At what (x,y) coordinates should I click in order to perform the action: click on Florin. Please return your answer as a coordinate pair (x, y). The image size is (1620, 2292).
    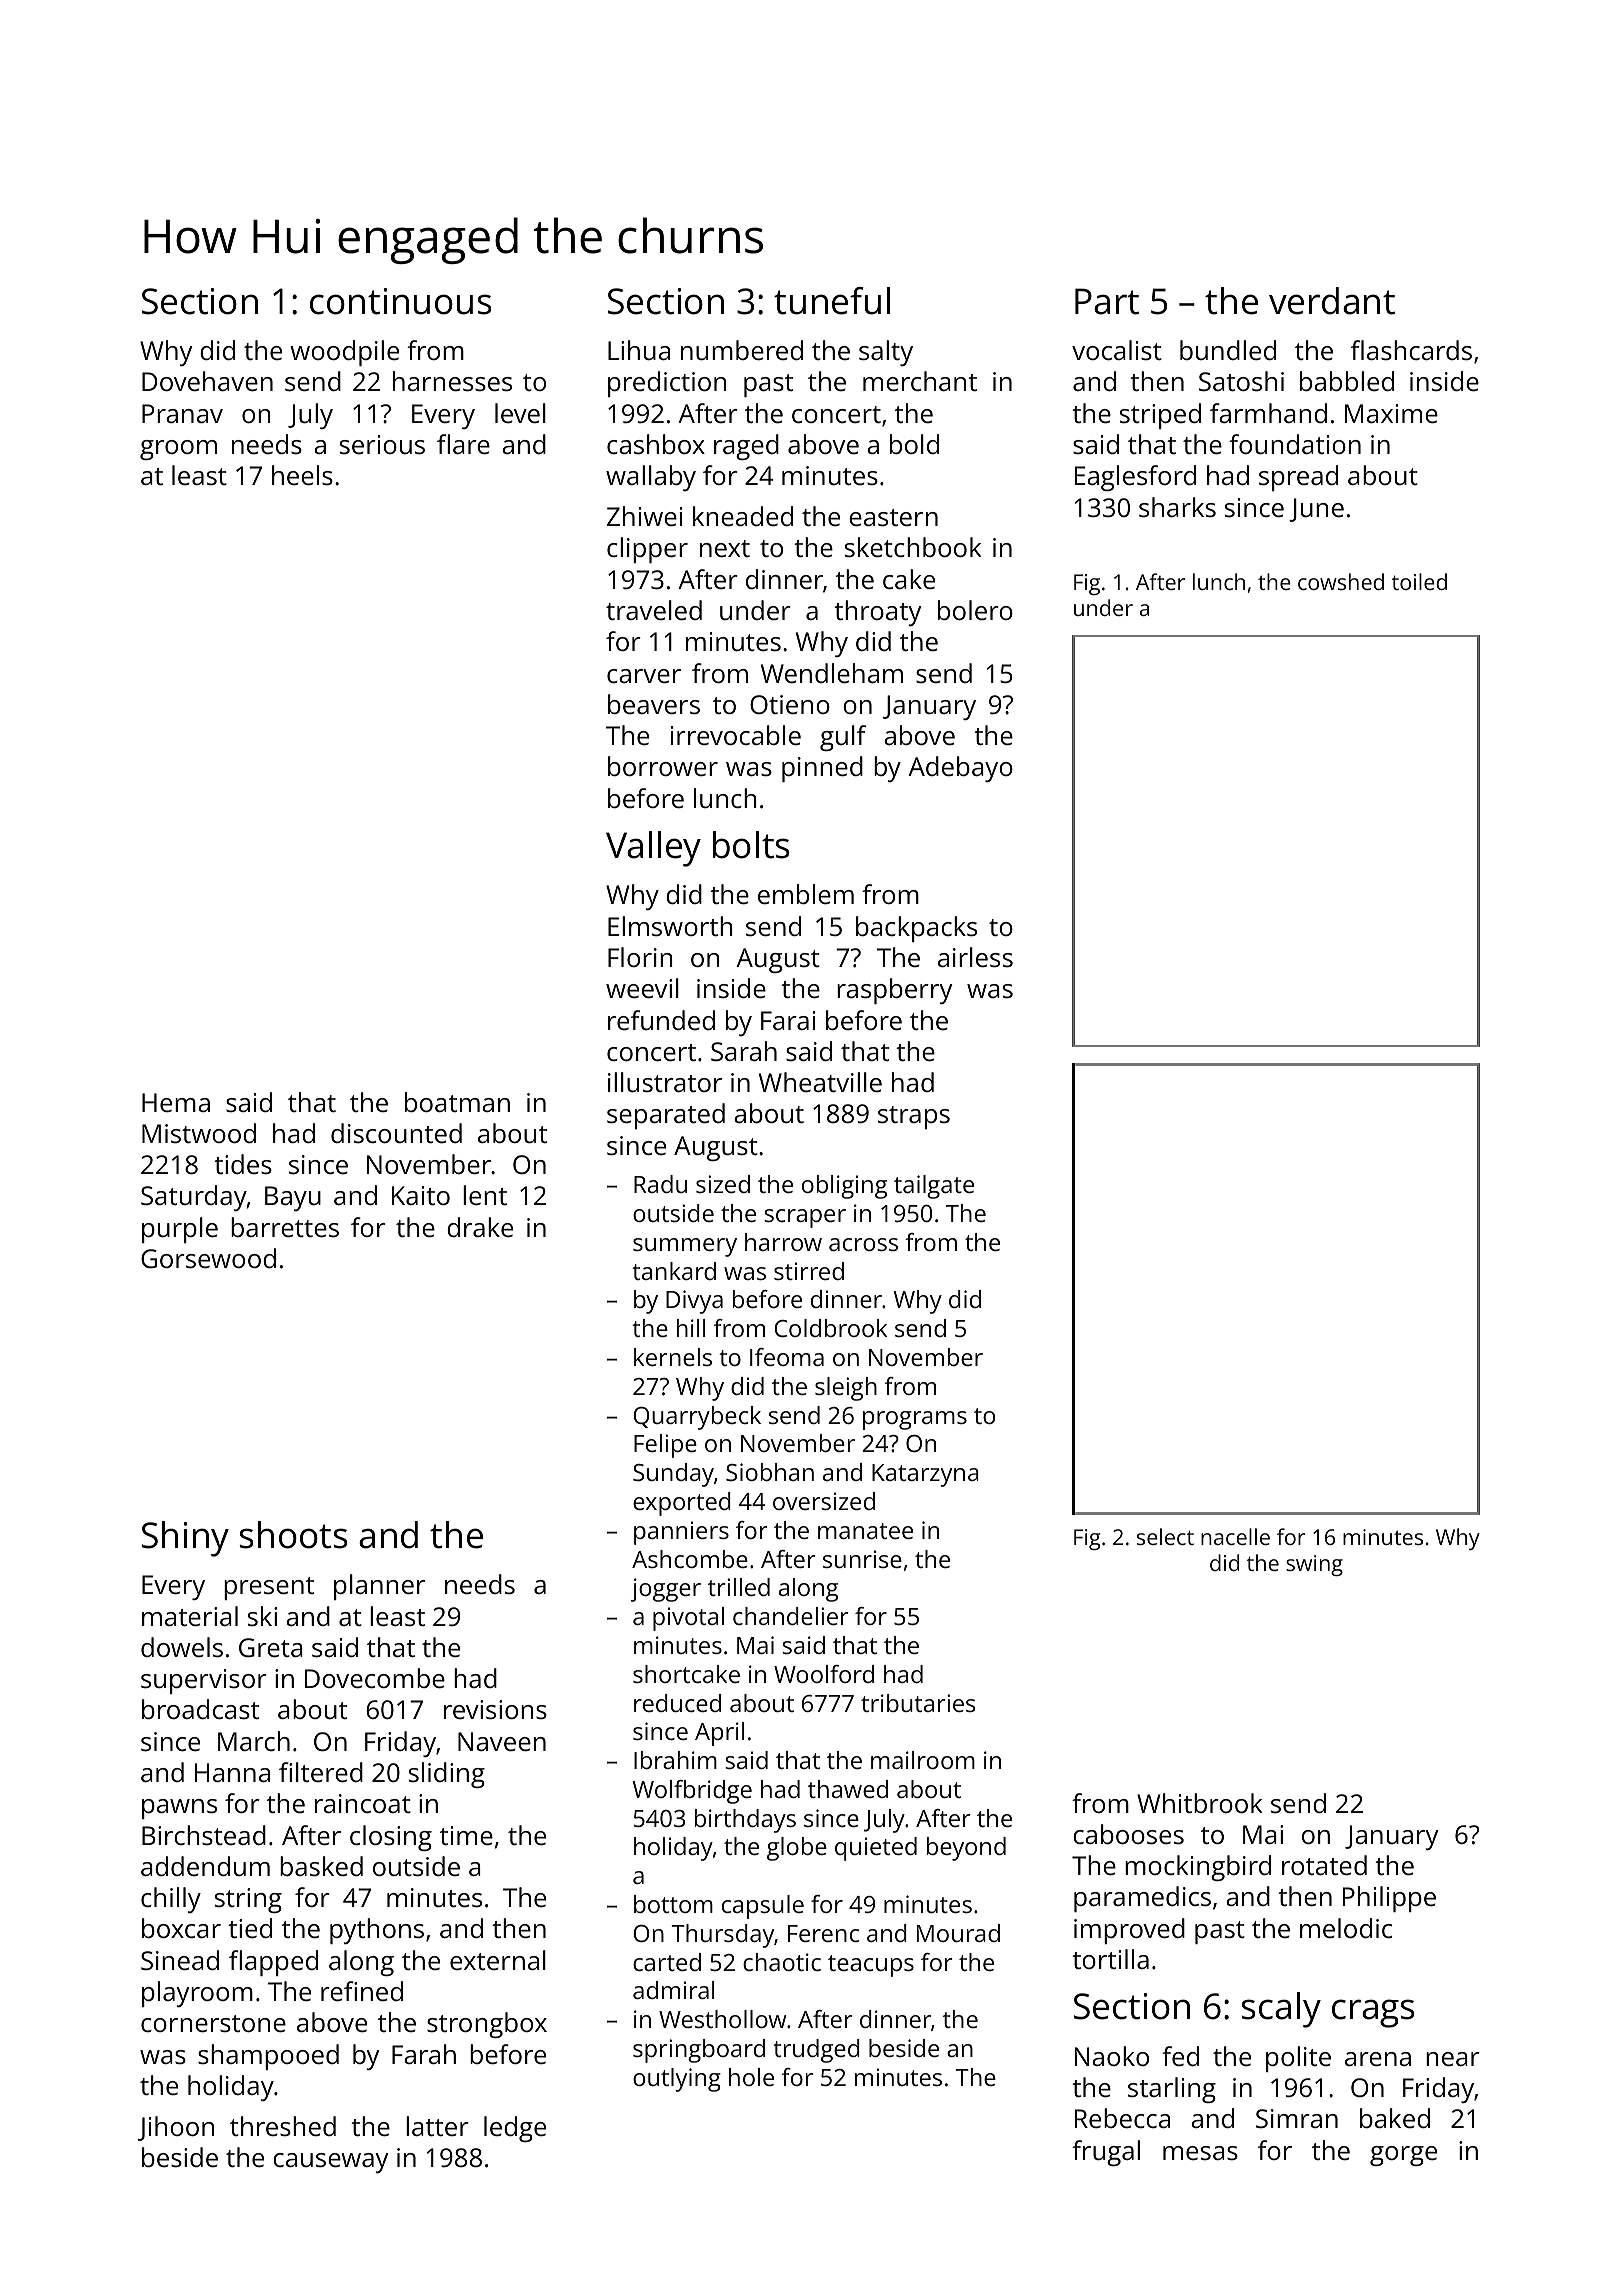
    Looking at the image, I should click on (640, 957).
